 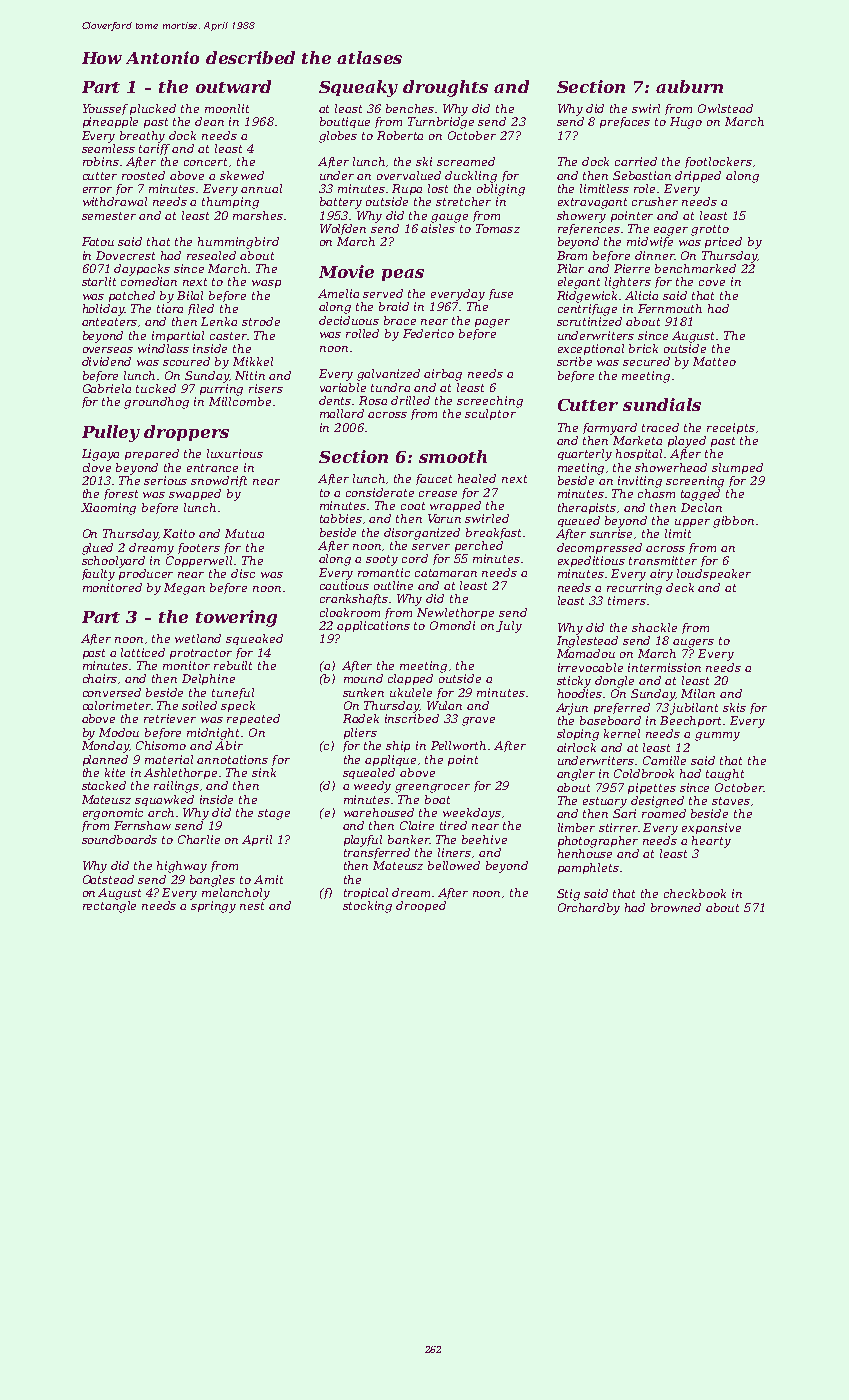 I want to click on error, so click(x=97, y=190).
